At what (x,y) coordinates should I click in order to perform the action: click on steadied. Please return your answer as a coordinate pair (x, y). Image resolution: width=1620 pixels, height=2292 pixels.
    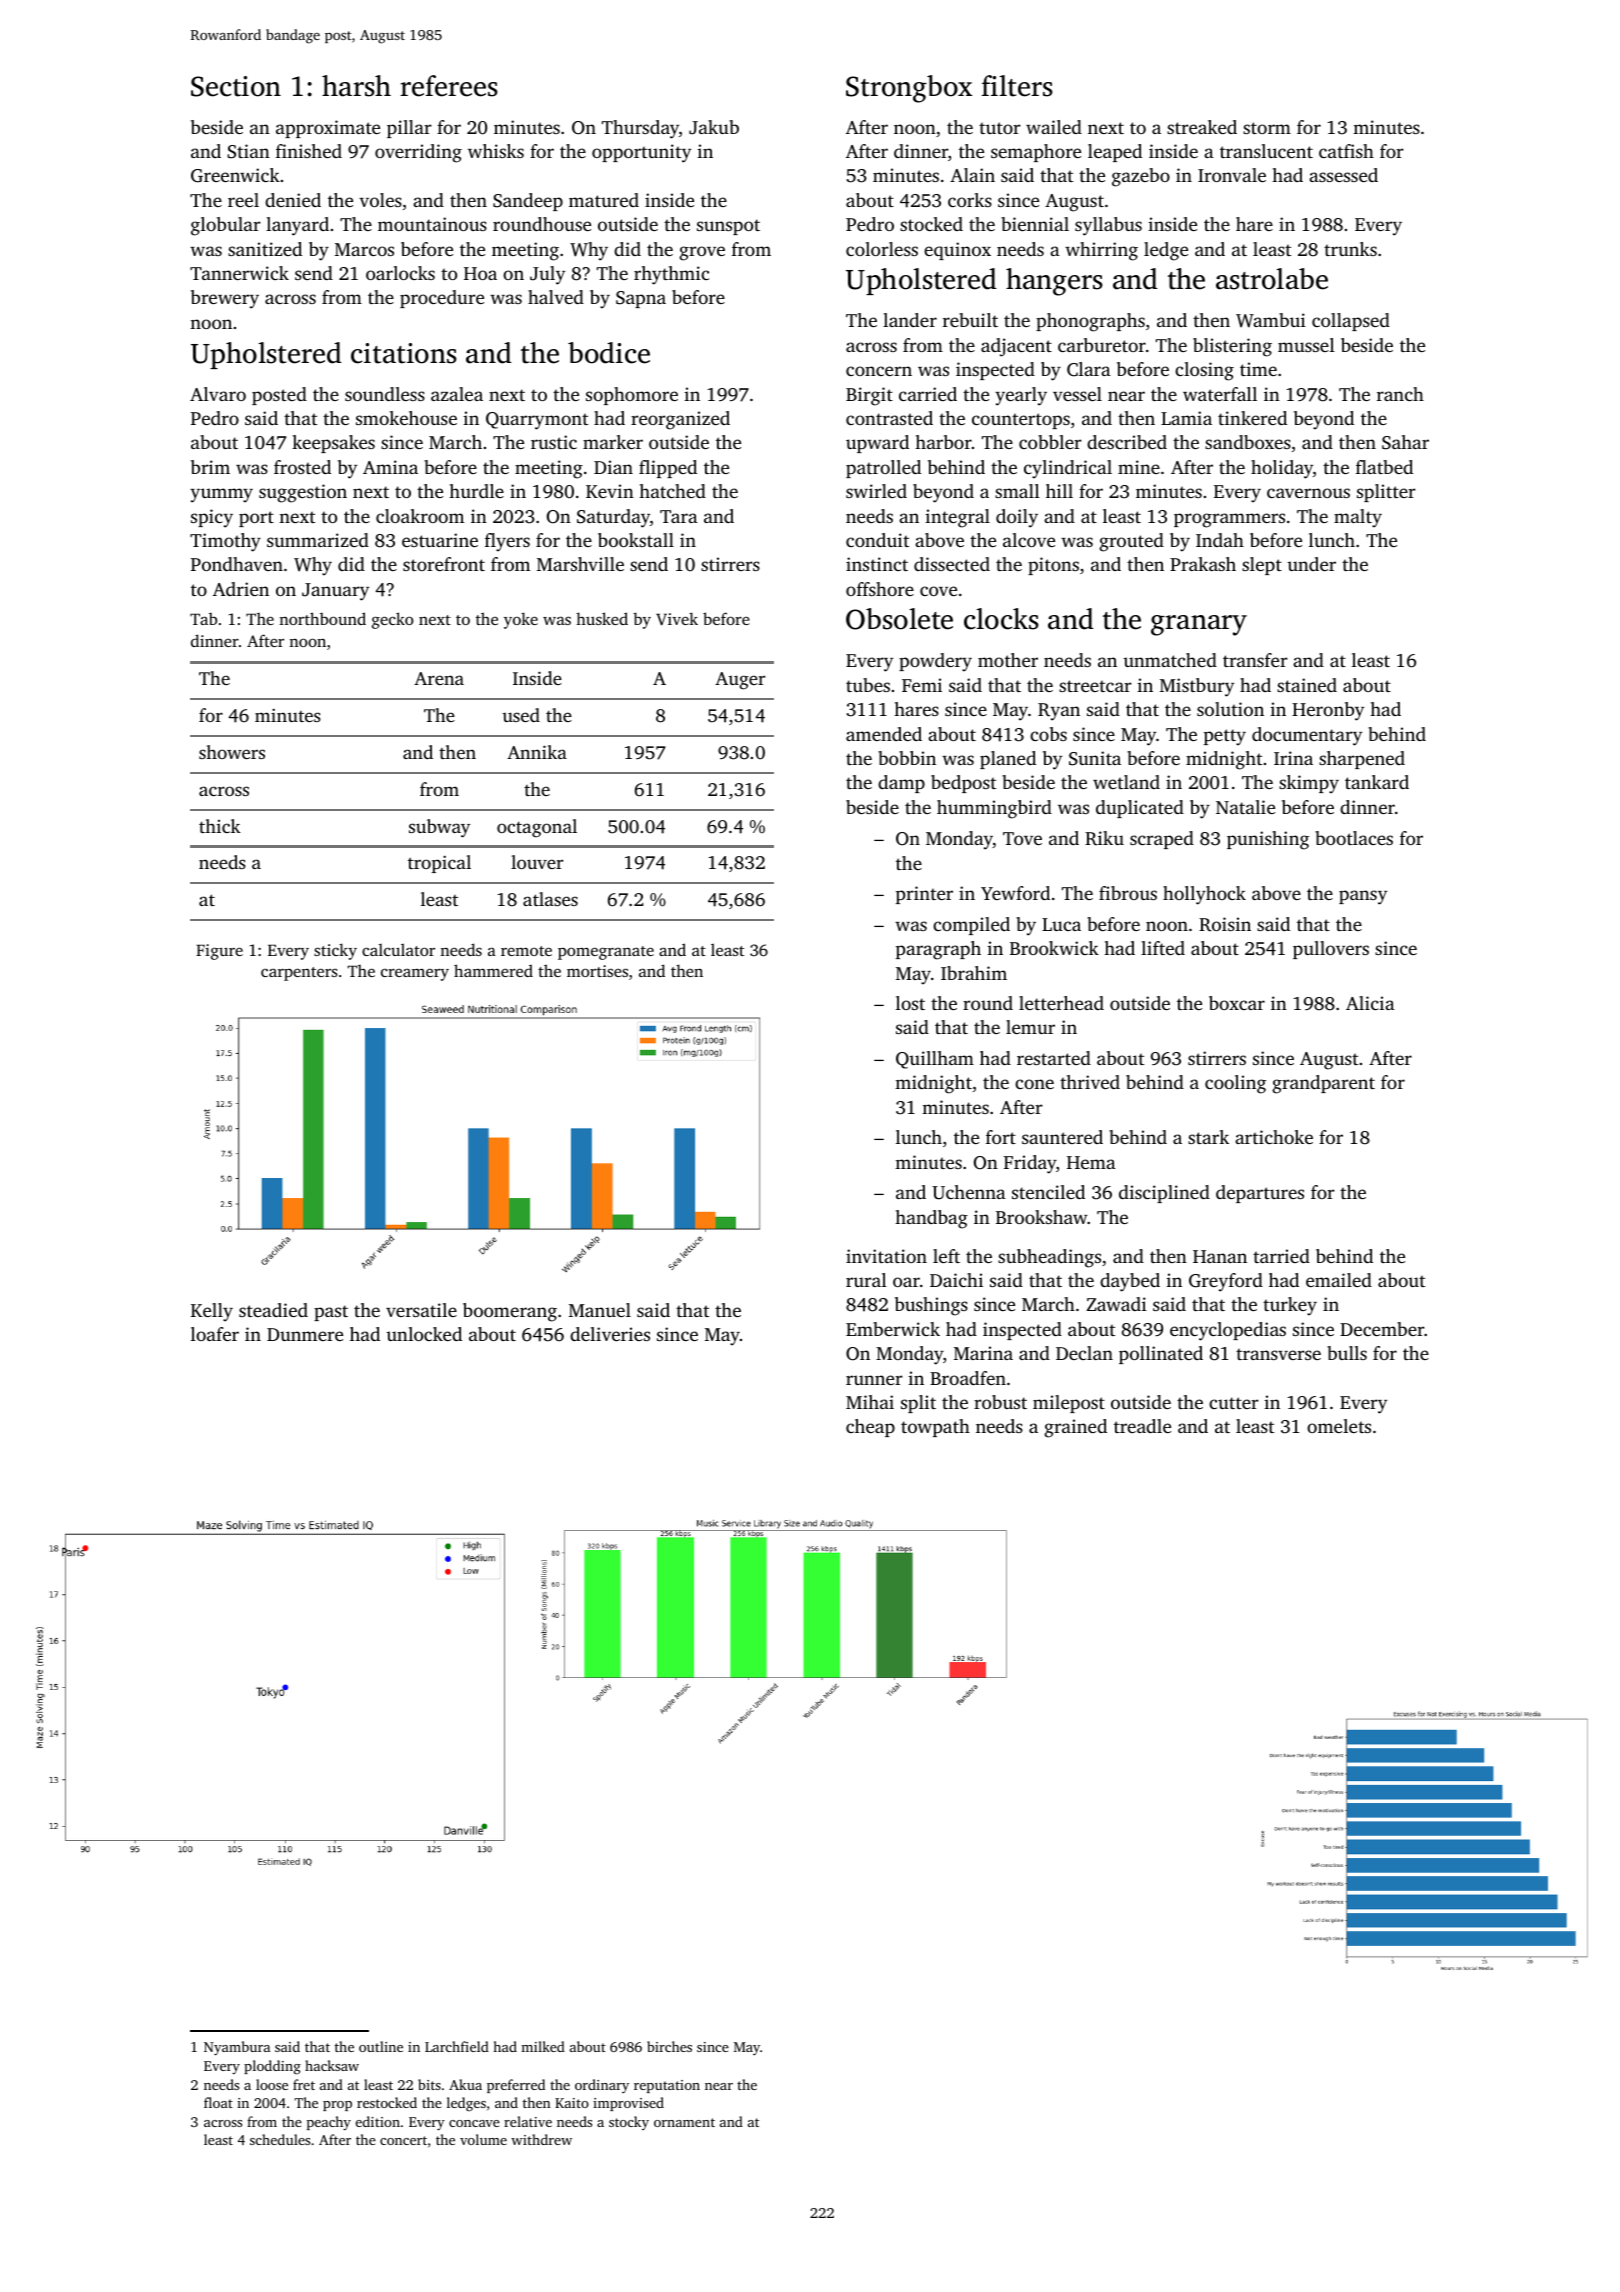
    Looking at the image, I should click on (273, 1310).
